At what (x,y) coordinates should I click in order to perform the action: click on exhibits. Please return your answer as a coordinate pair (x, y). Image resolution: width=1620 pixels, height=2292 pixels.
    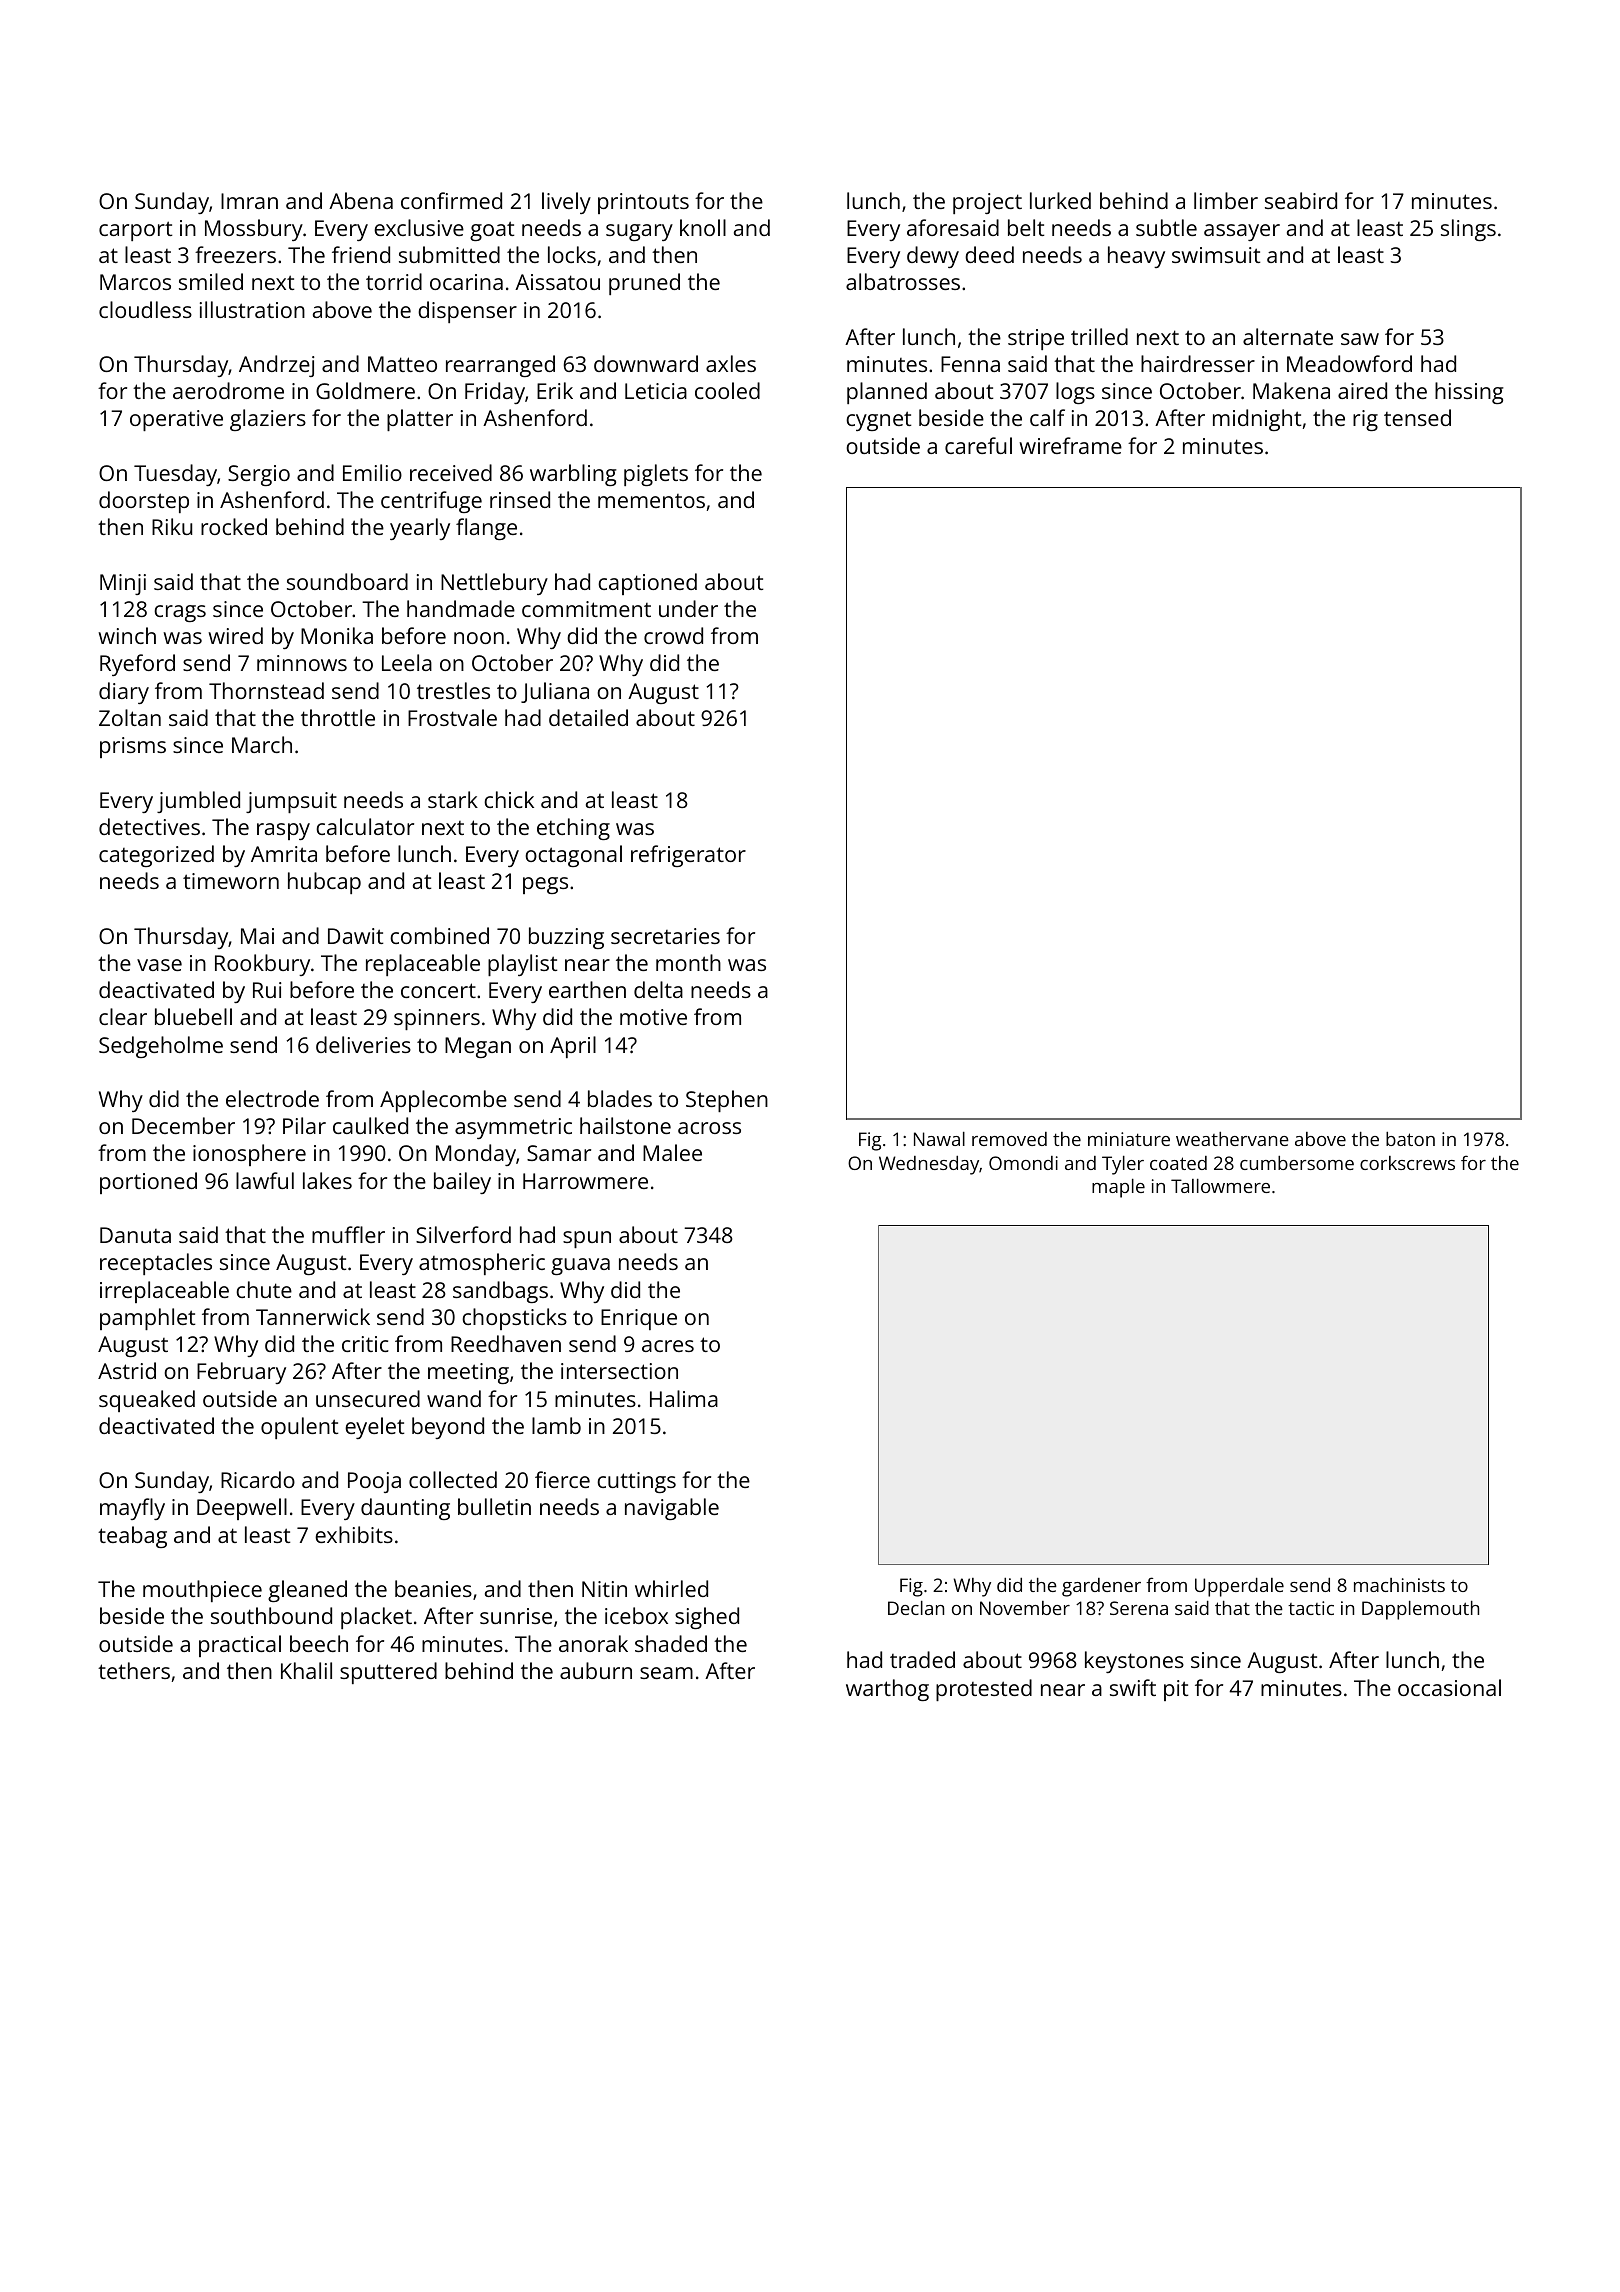
    Looking at the image, I should click on (354, 1534).
